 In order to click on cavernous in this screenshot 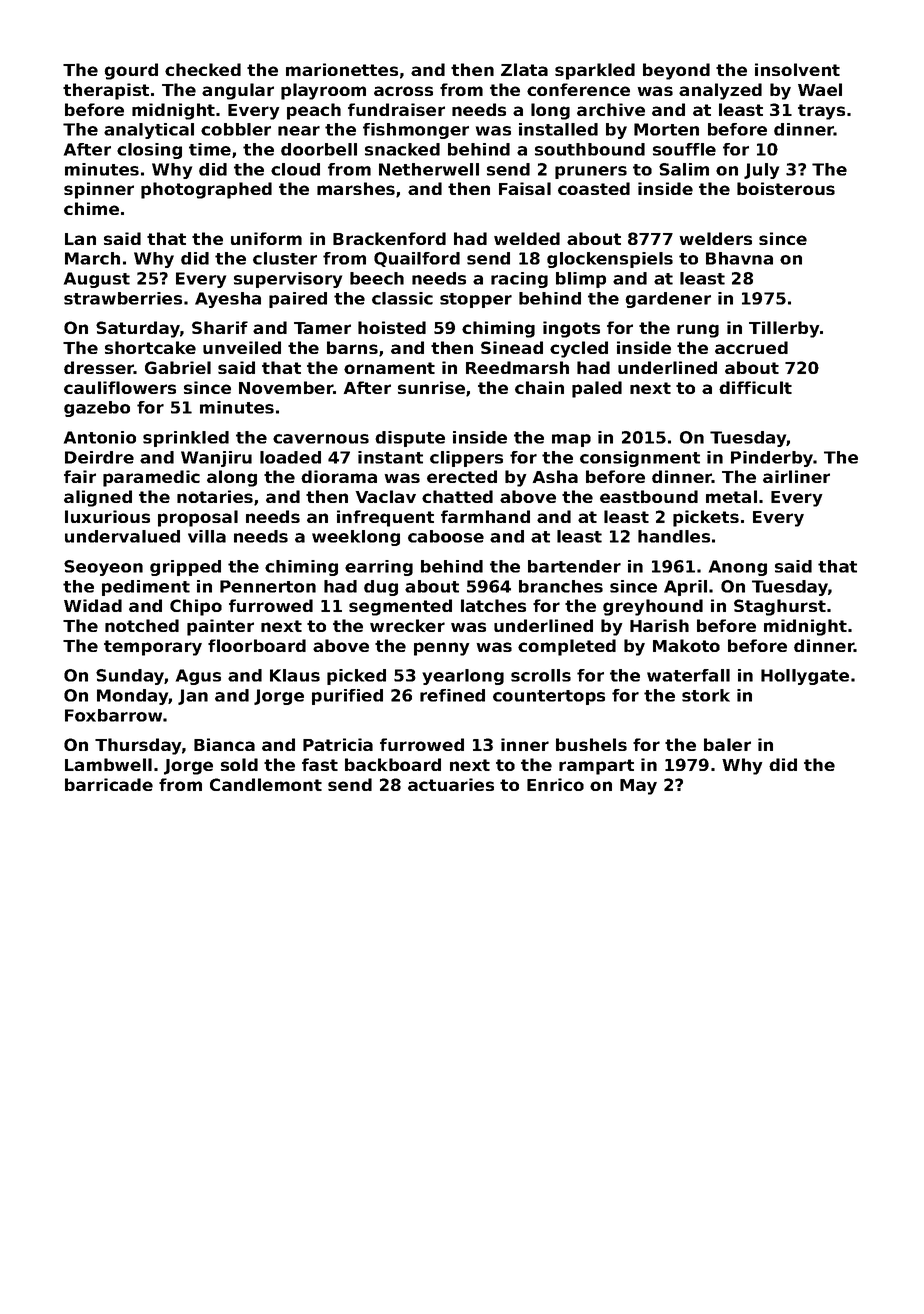, I will do `click(321, 439)`.
